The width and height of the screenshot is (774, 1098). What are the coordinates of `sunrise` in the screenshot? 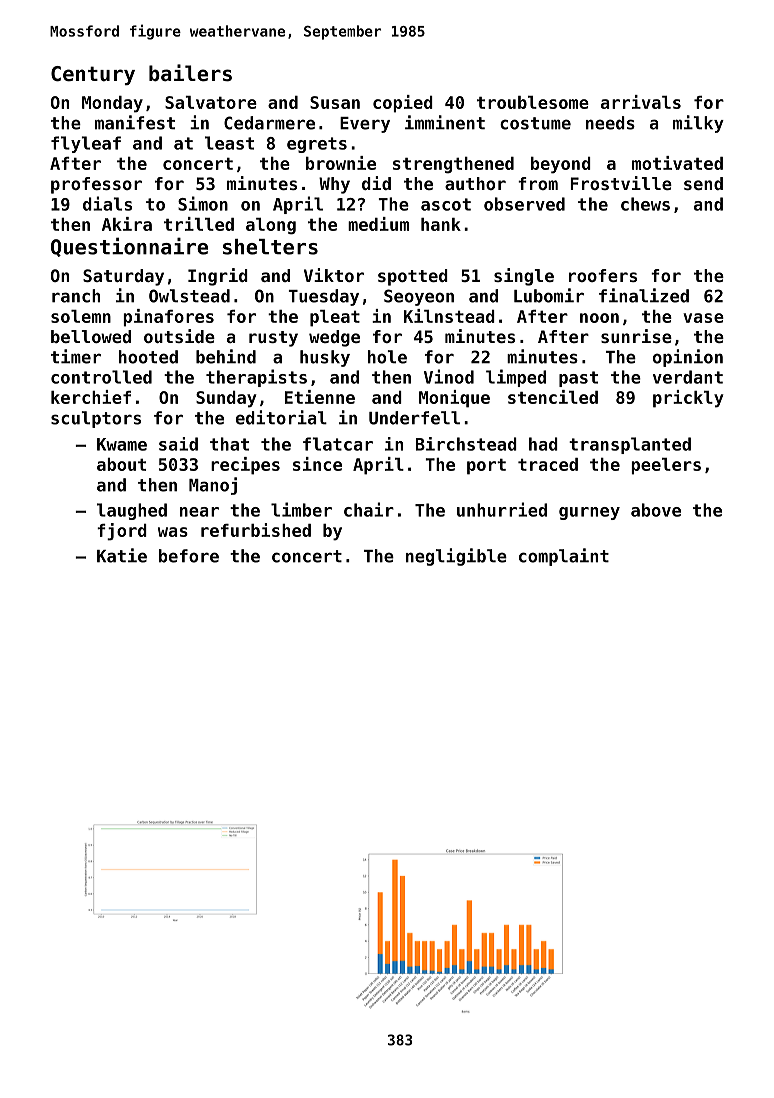 It's located at (636, 336).
